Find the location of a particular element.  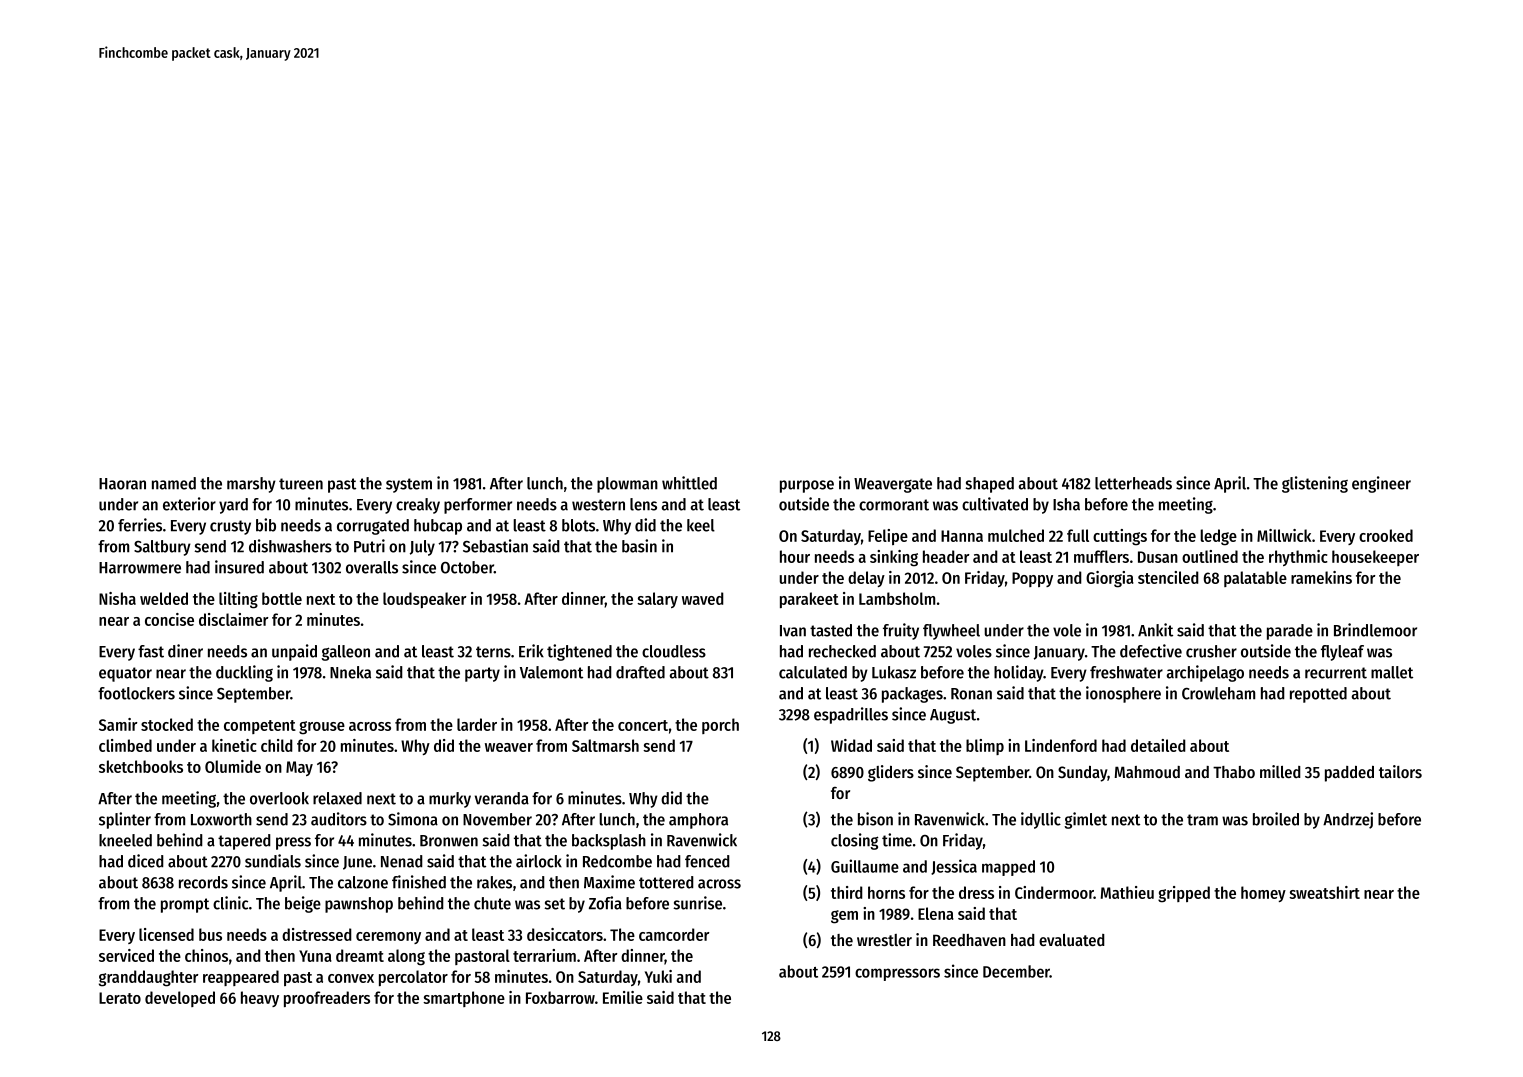

diner is located at coordinates (185, 651).
